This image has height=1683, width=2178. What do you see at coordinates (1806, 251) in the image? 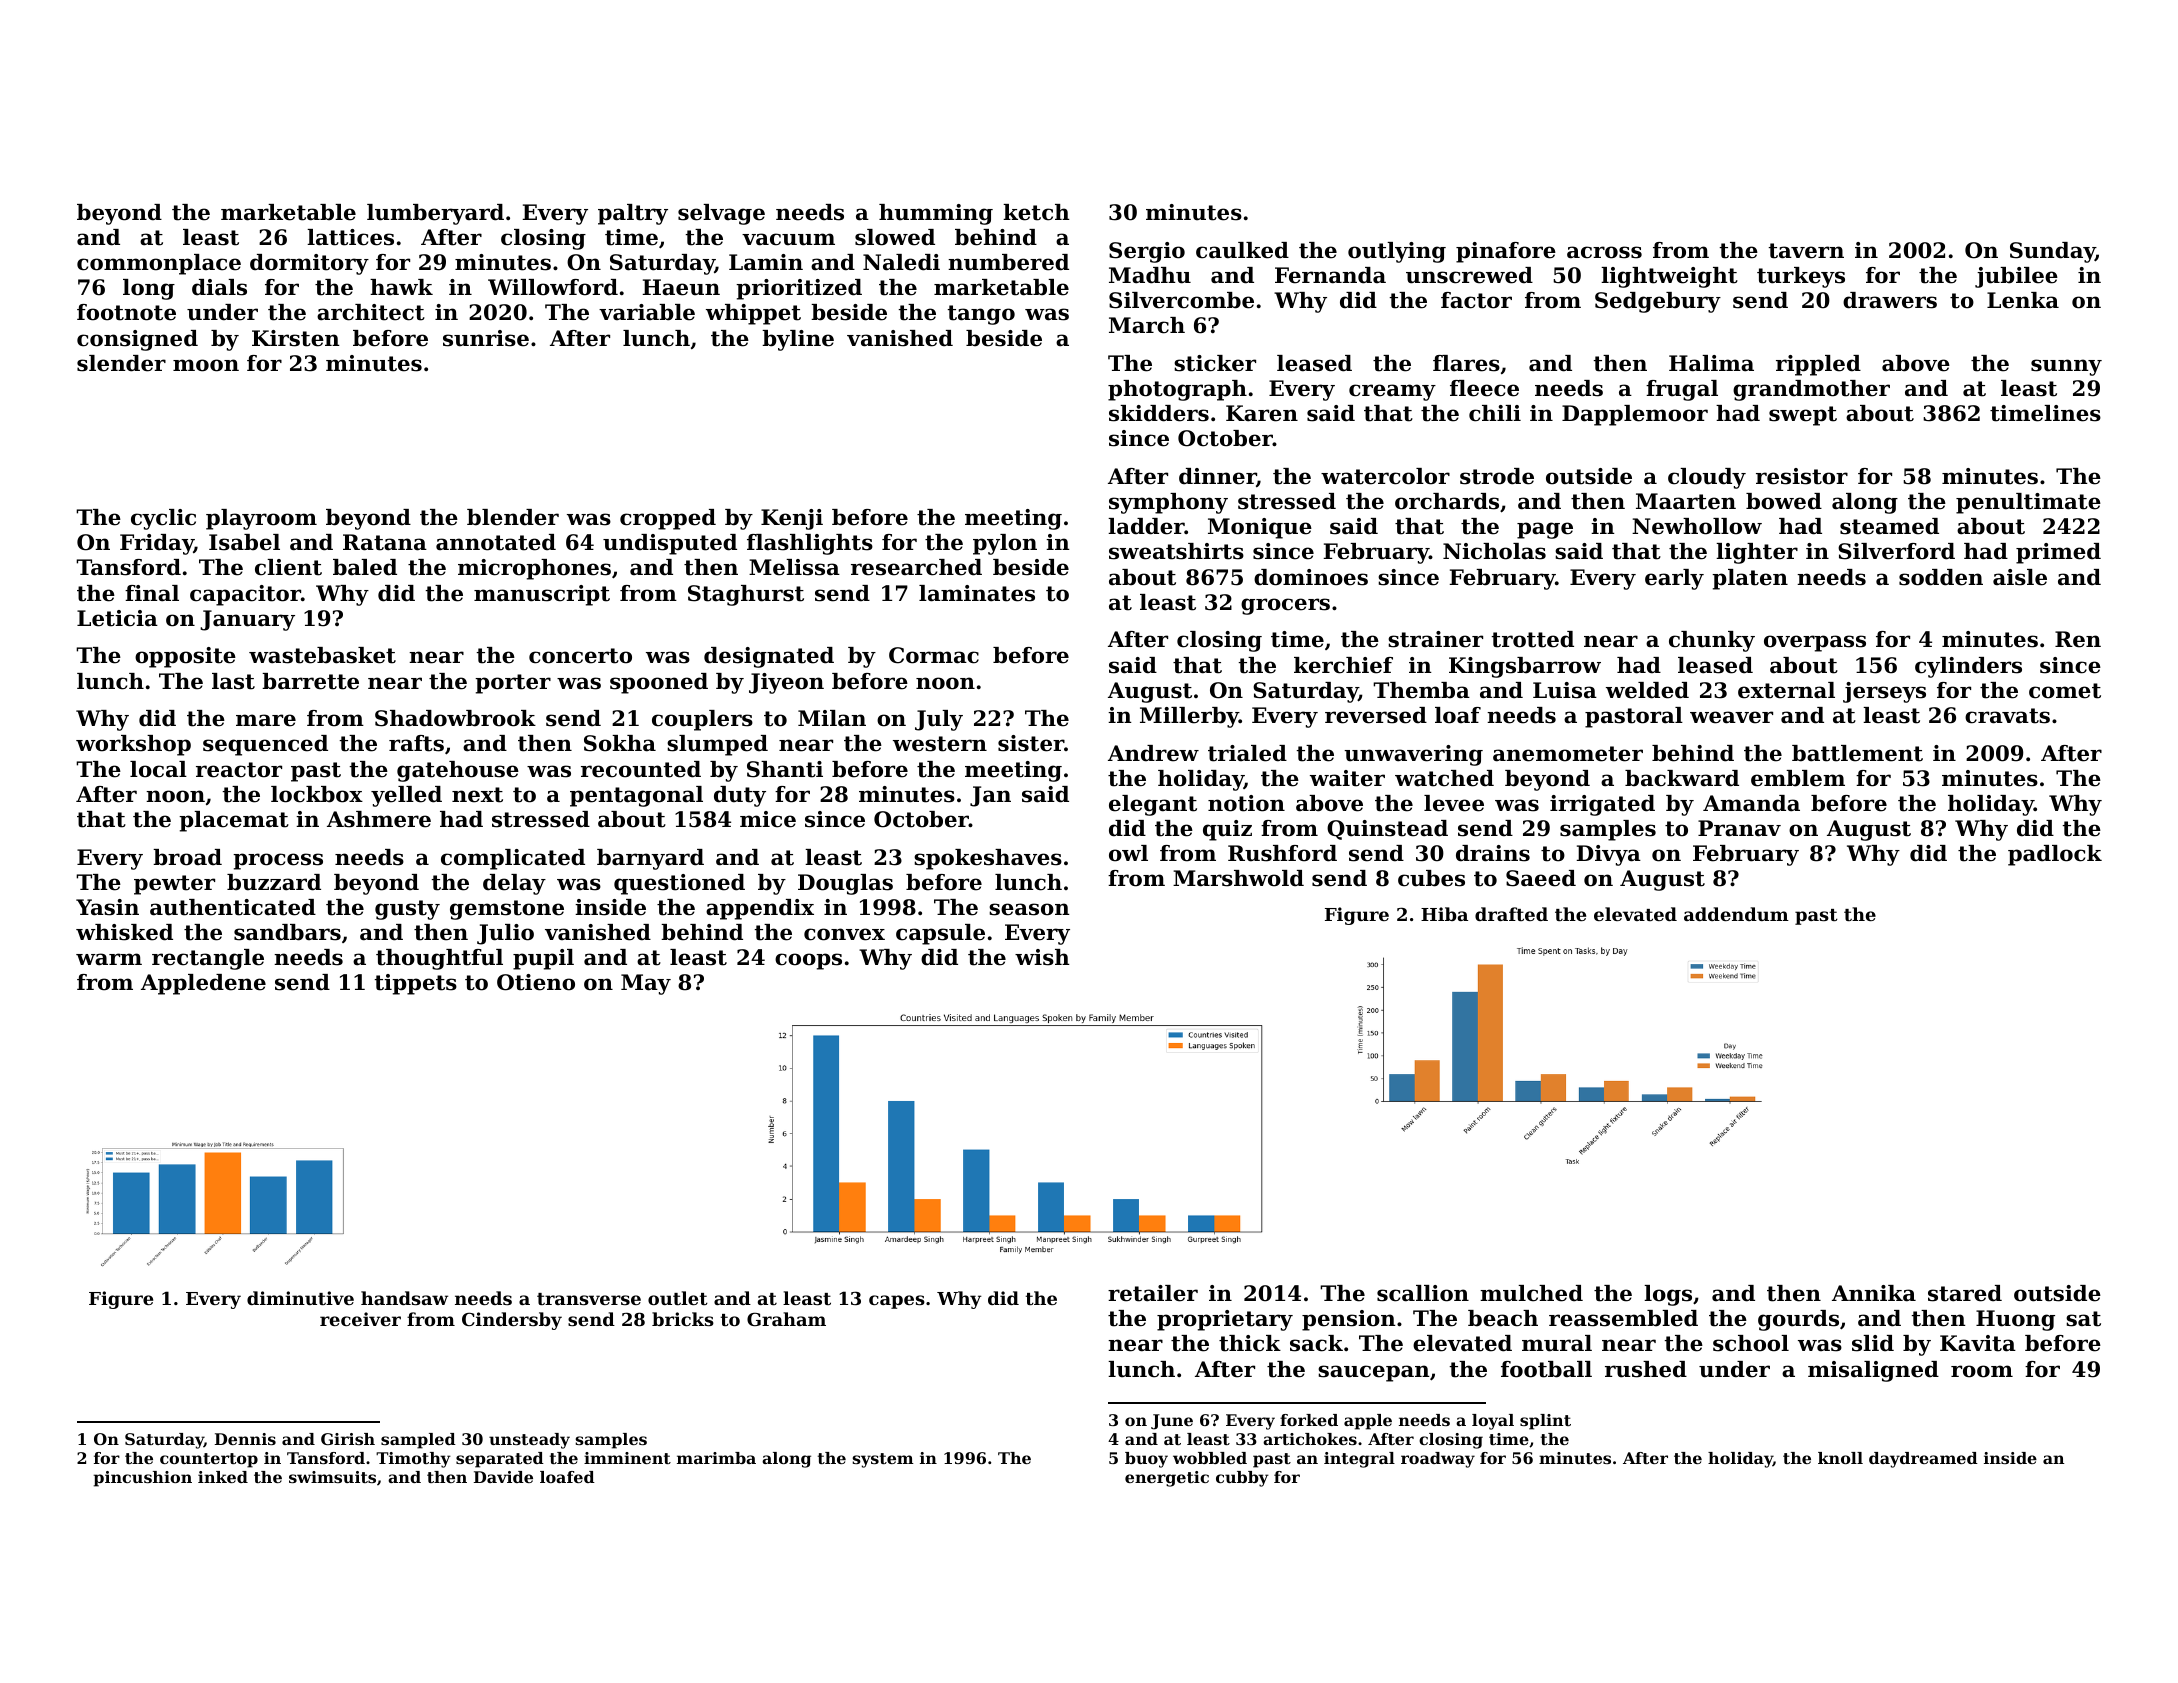
I see `tavern` at bounding box center [1806, 251].
